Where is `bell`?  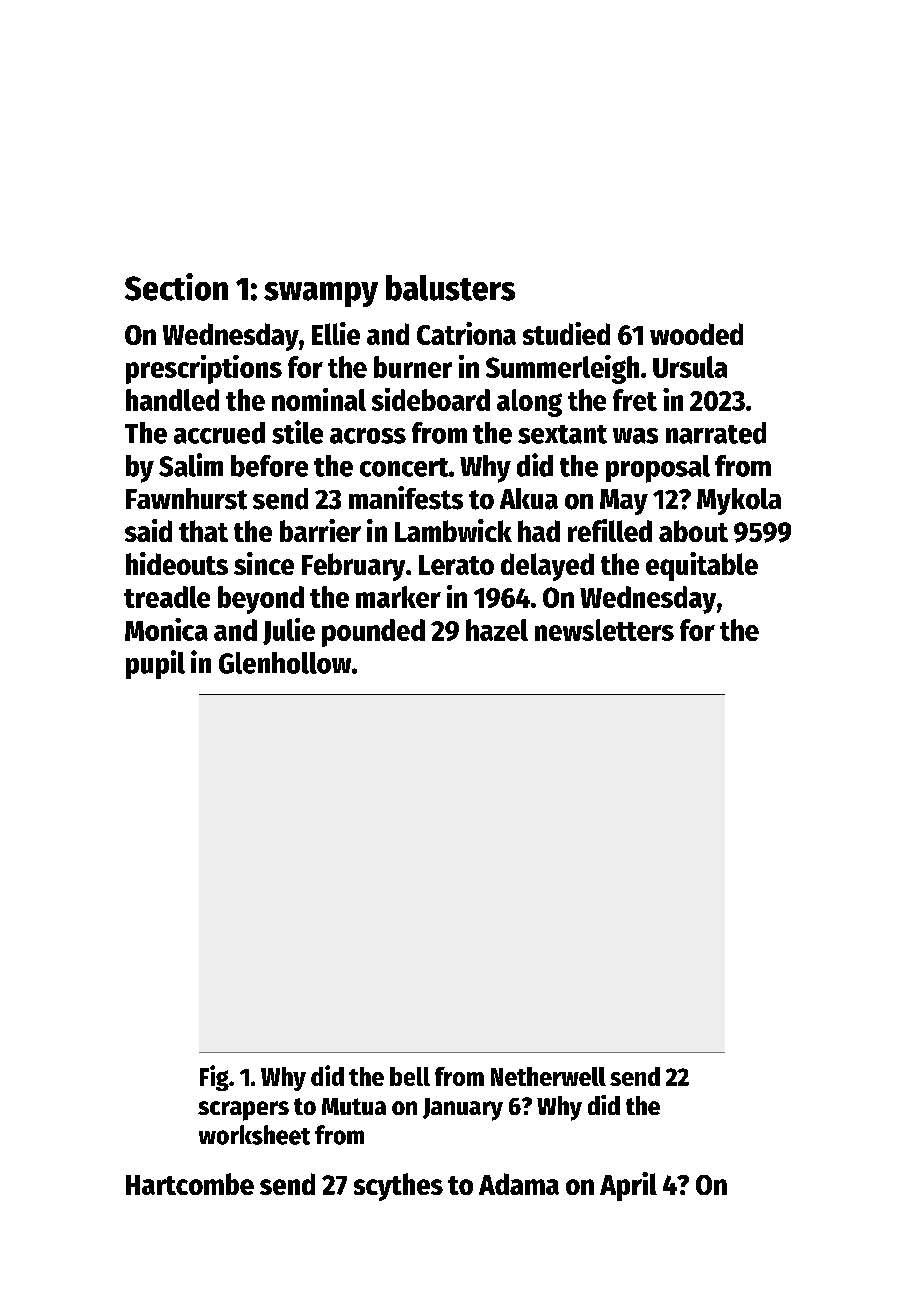 bell is located at coordinates (410, 1076).
